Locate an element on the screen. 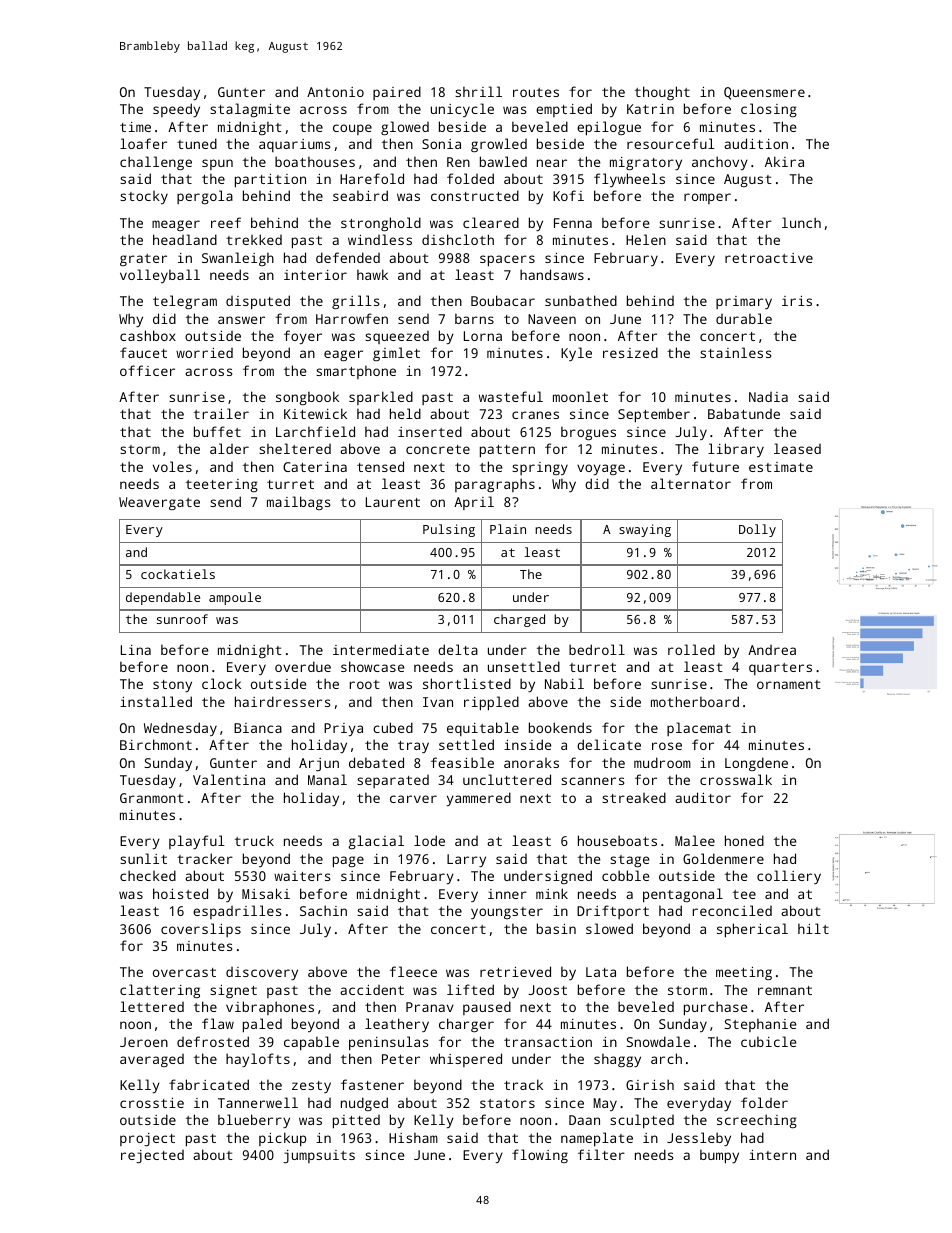 The height and width of the screenshot is (1233, 952). jumpsuits is located at coordinates (319, 1156).
